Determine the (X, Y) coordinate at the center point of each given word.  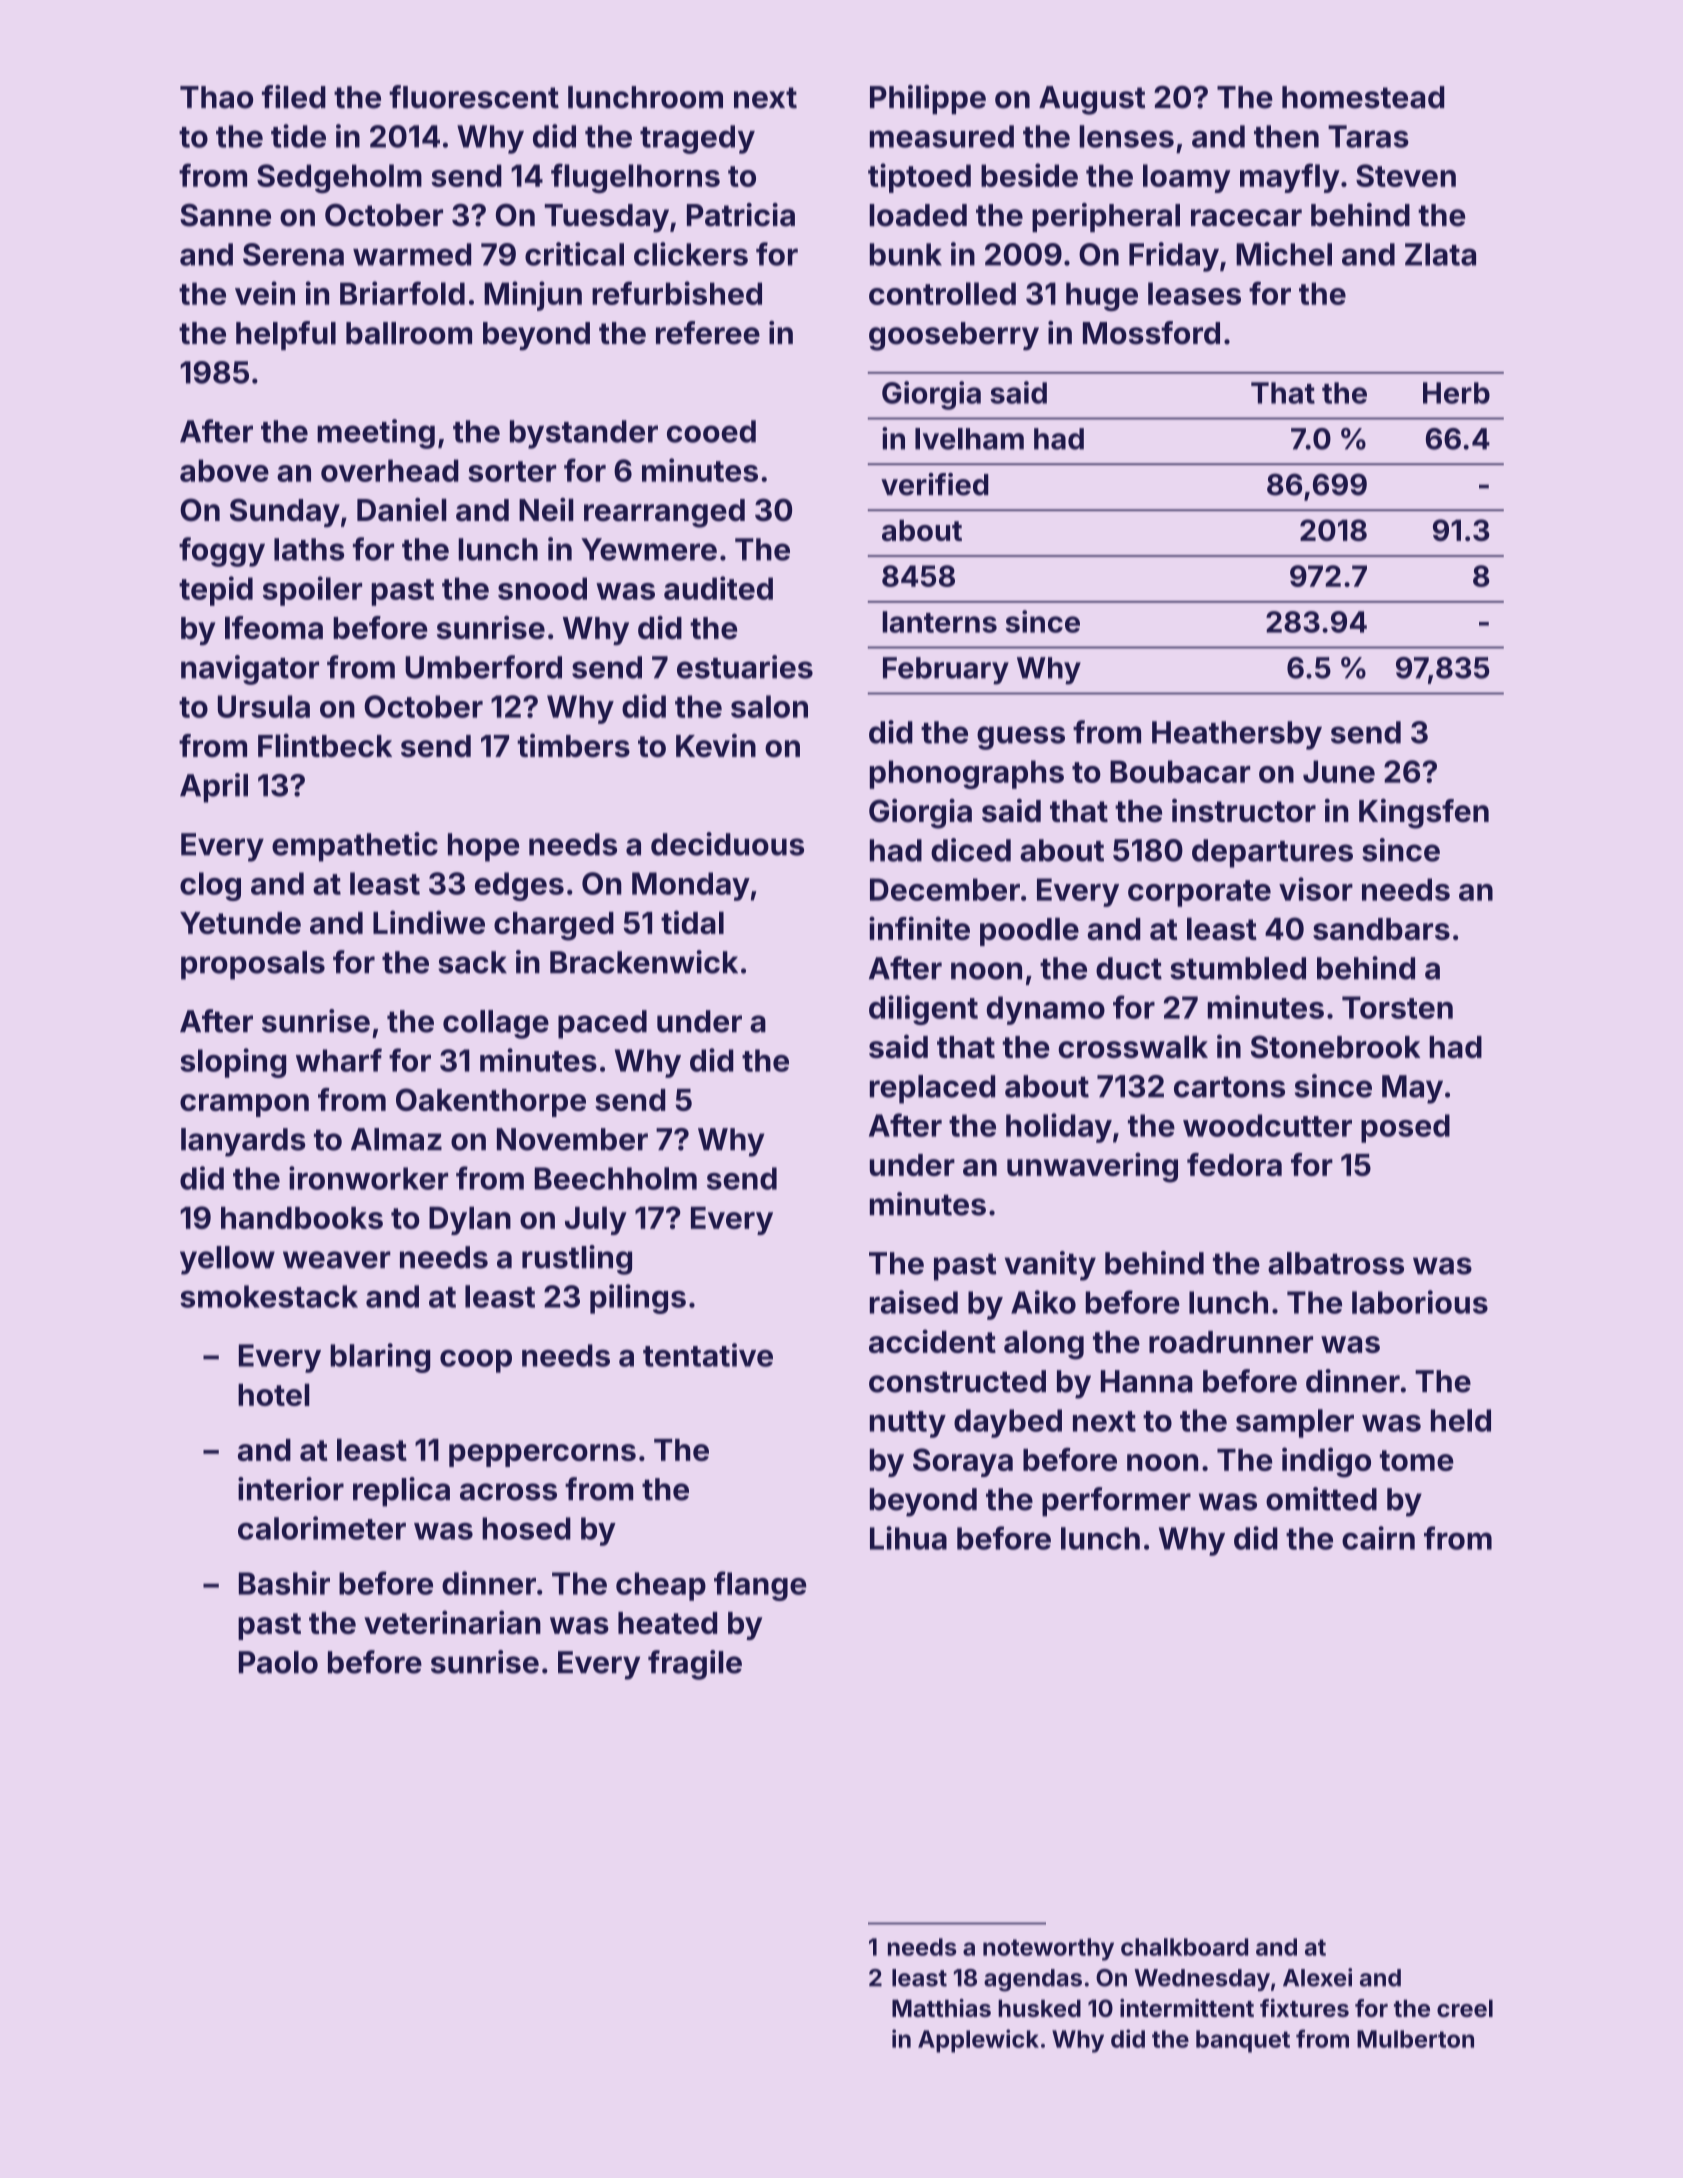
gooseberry (954, 336)
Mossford (1151, 333)
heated (667, 1623)
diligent (923, 1010)
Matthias (941, 2008)
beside (1029, 175)
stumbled (1238, 968)
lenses (1126, 136)
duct (1129, 968)
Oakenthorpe (491, 1102)
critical (574, 254)
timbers (573, 745)
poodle (1029, 931)
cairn (1378, 1538)
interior (291, 1489)
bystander (584, 434)
